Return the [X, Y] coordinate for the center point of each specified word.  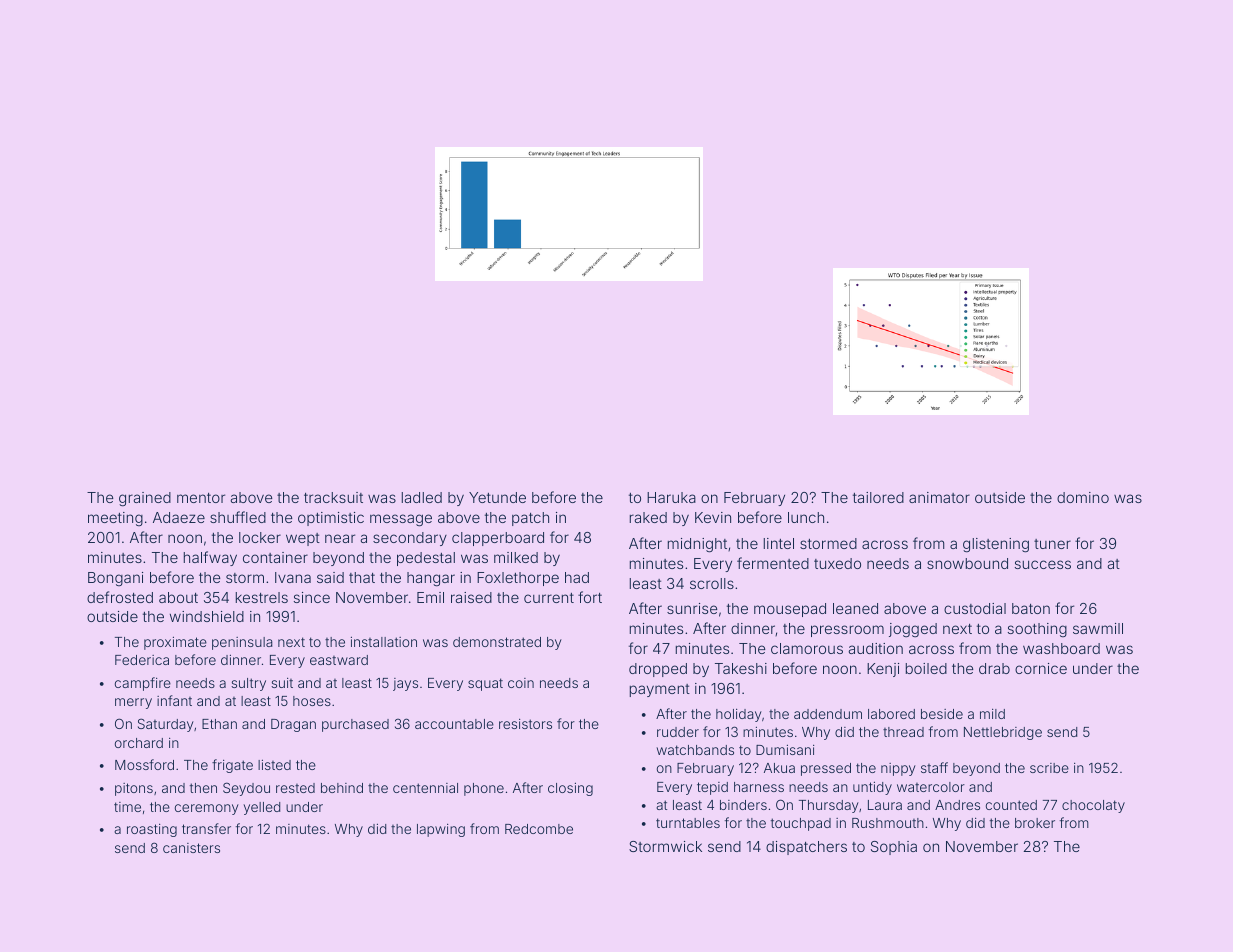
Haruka [671, 497]
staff [934, 767]
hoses [312, 701]
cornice [1041, 668]
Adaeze [179, 517]
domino [1083, 497]
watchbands [695, 750]
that [362, 577]
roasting [152, 830]
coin [521, 683]
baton [1031, 608]
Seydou [246, 789]
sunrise [692, 608]
